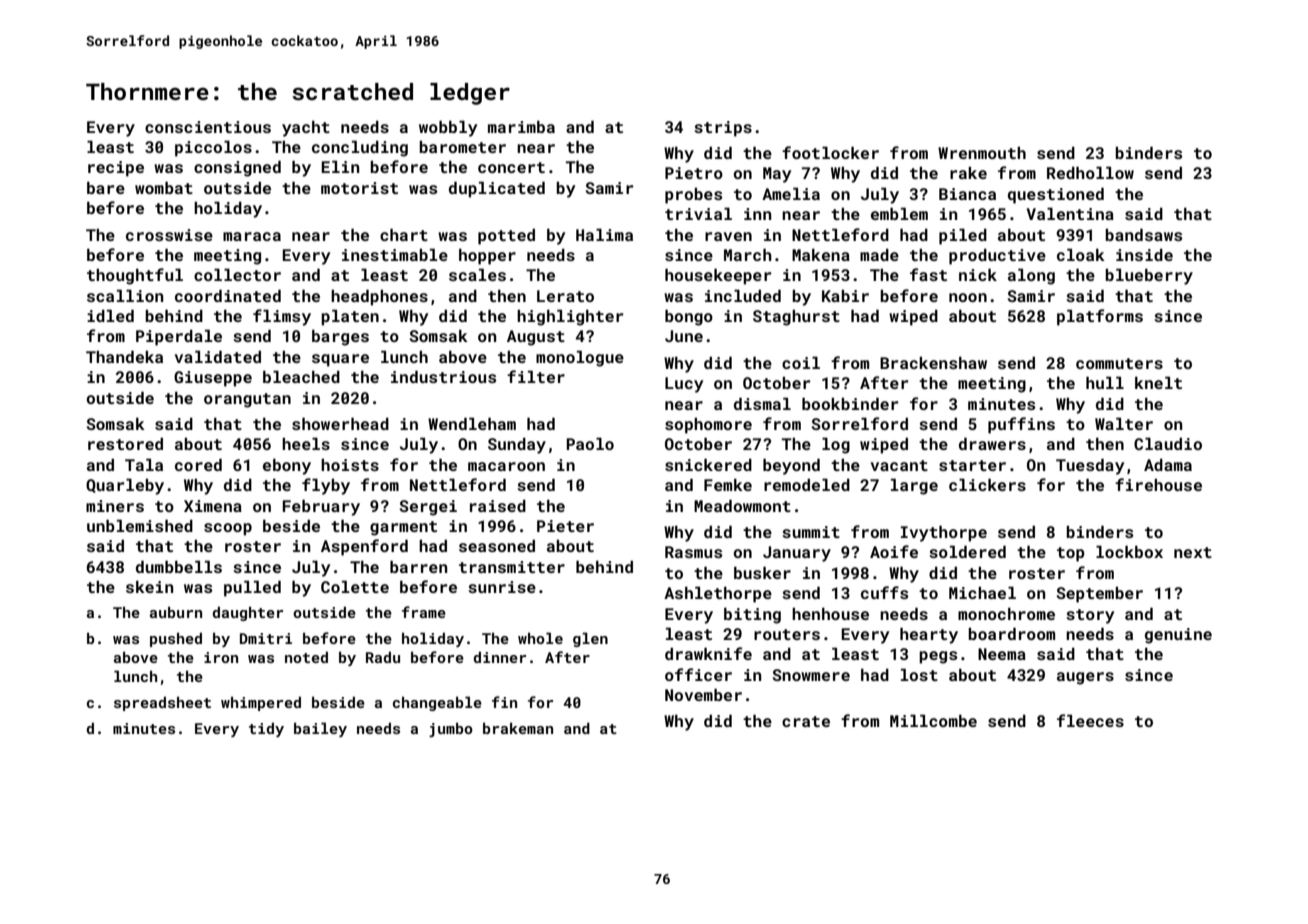 The height and width of the screenshot is (924, 1308). What do you see at coordinates (723, 129) in the screenshot?
I see `strips` at bounding box center [723, 129].
